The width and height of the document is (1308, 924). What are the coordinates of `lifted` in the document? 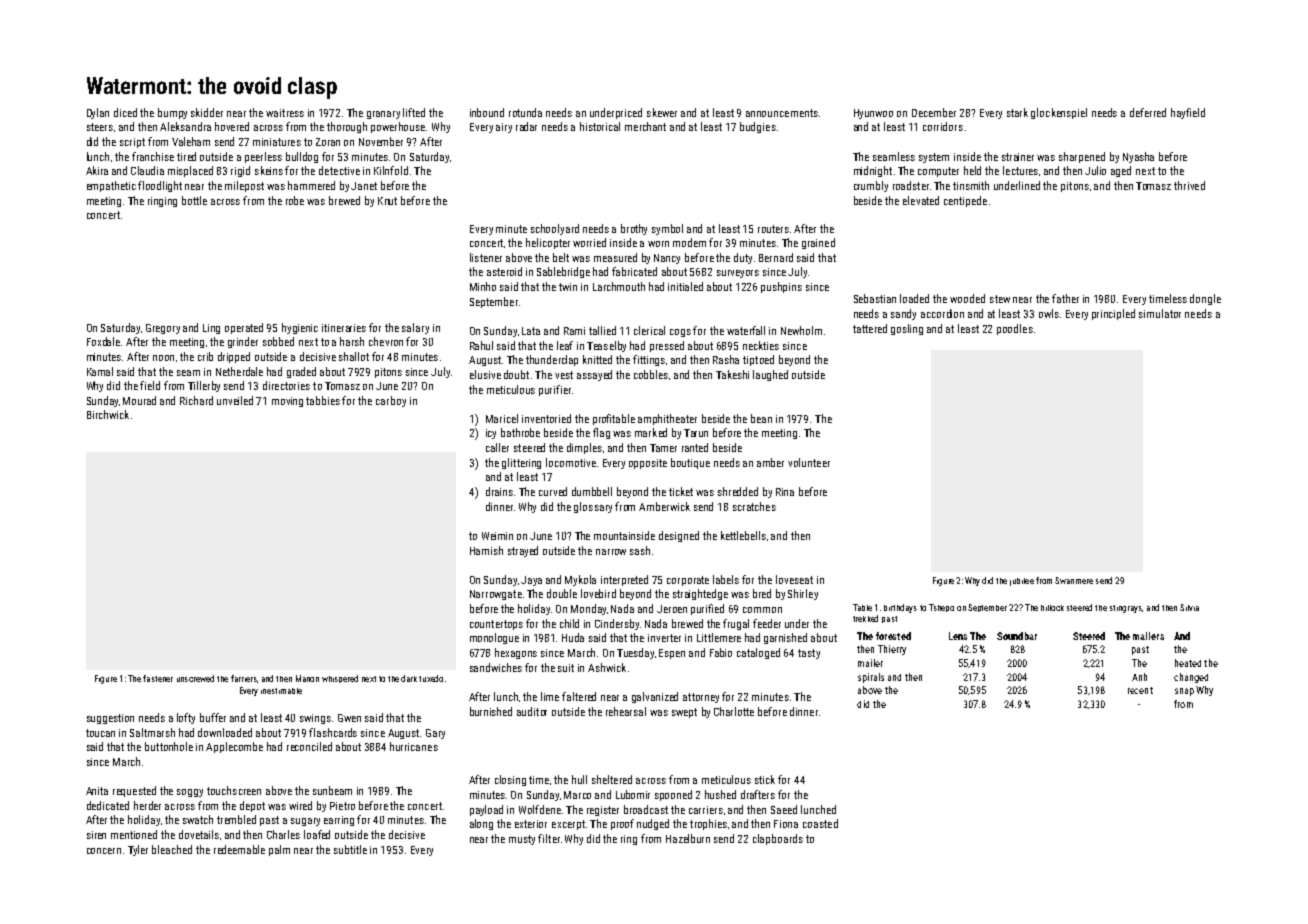 It's located at (414, 112).
